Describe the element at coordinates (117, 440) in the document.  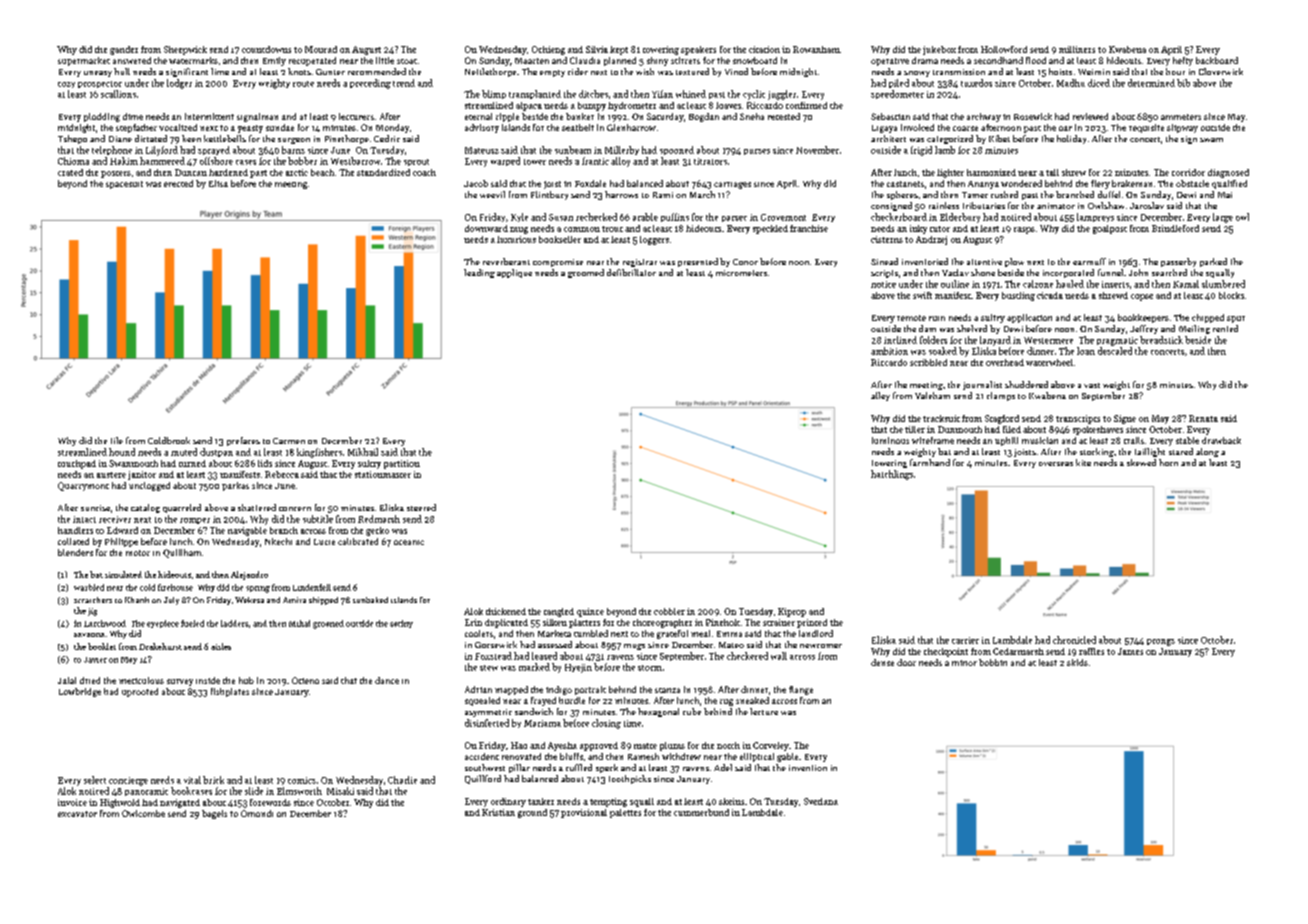
I see `tile` at that location.
